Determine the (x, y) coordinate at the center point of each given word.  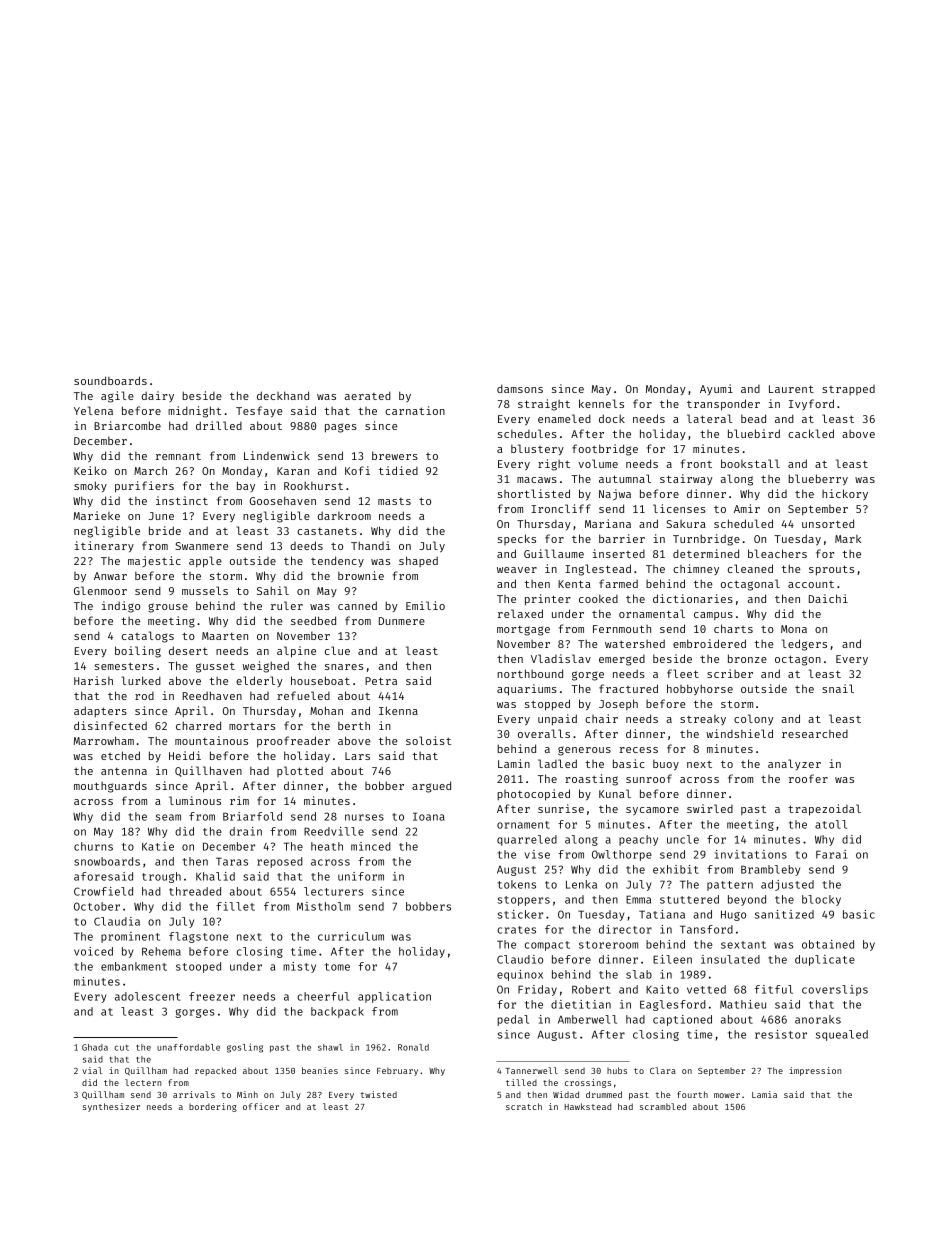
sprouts (831, 570)
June (161, 516)
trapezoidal (824, 810)
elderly (259, 681)
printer (548, 600)
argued (431, 787)
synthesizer (111, 1107)
